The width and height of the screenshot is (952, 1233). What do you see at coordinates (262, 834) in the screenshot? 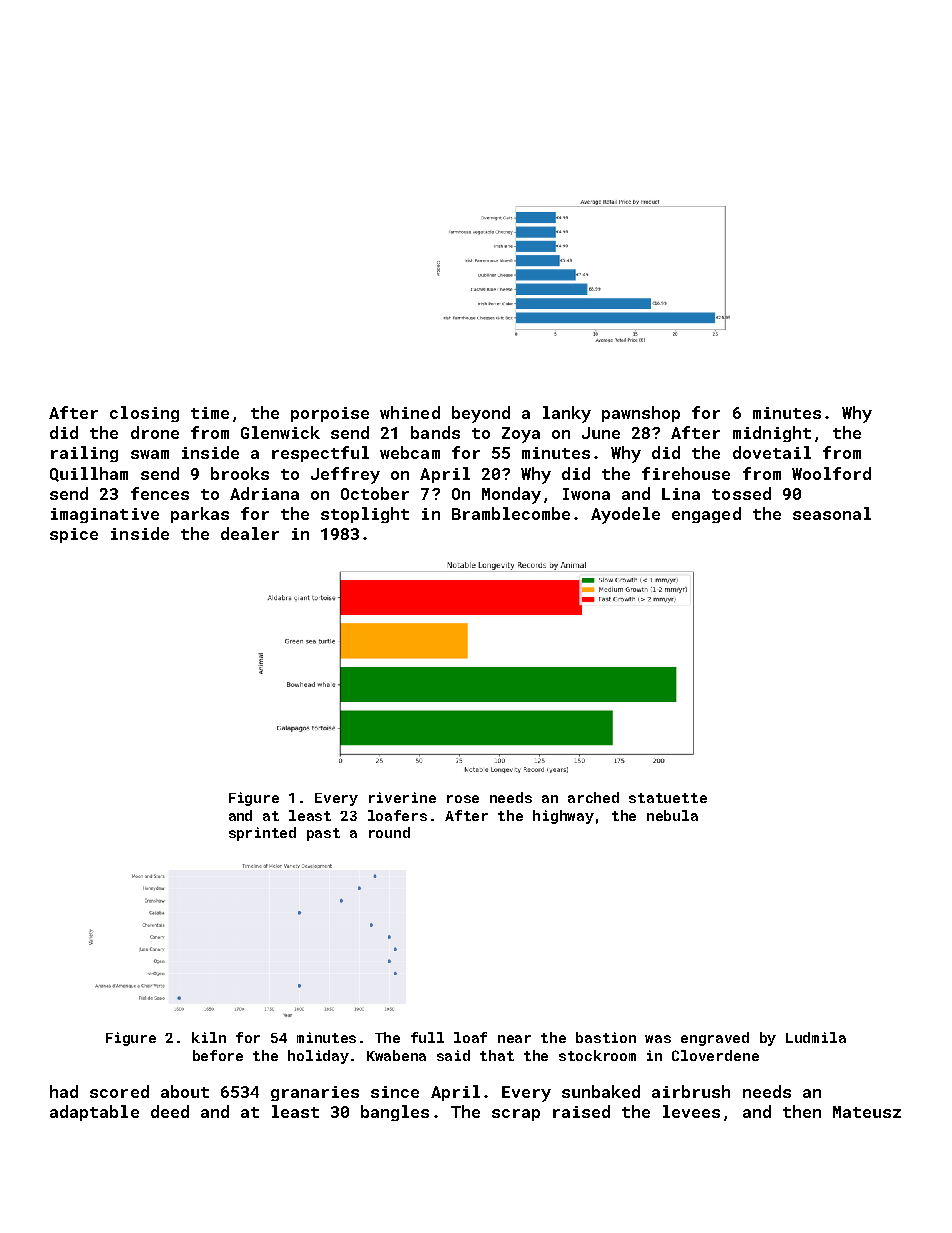
I see `sprinted` at bounding box center [262, 834].
